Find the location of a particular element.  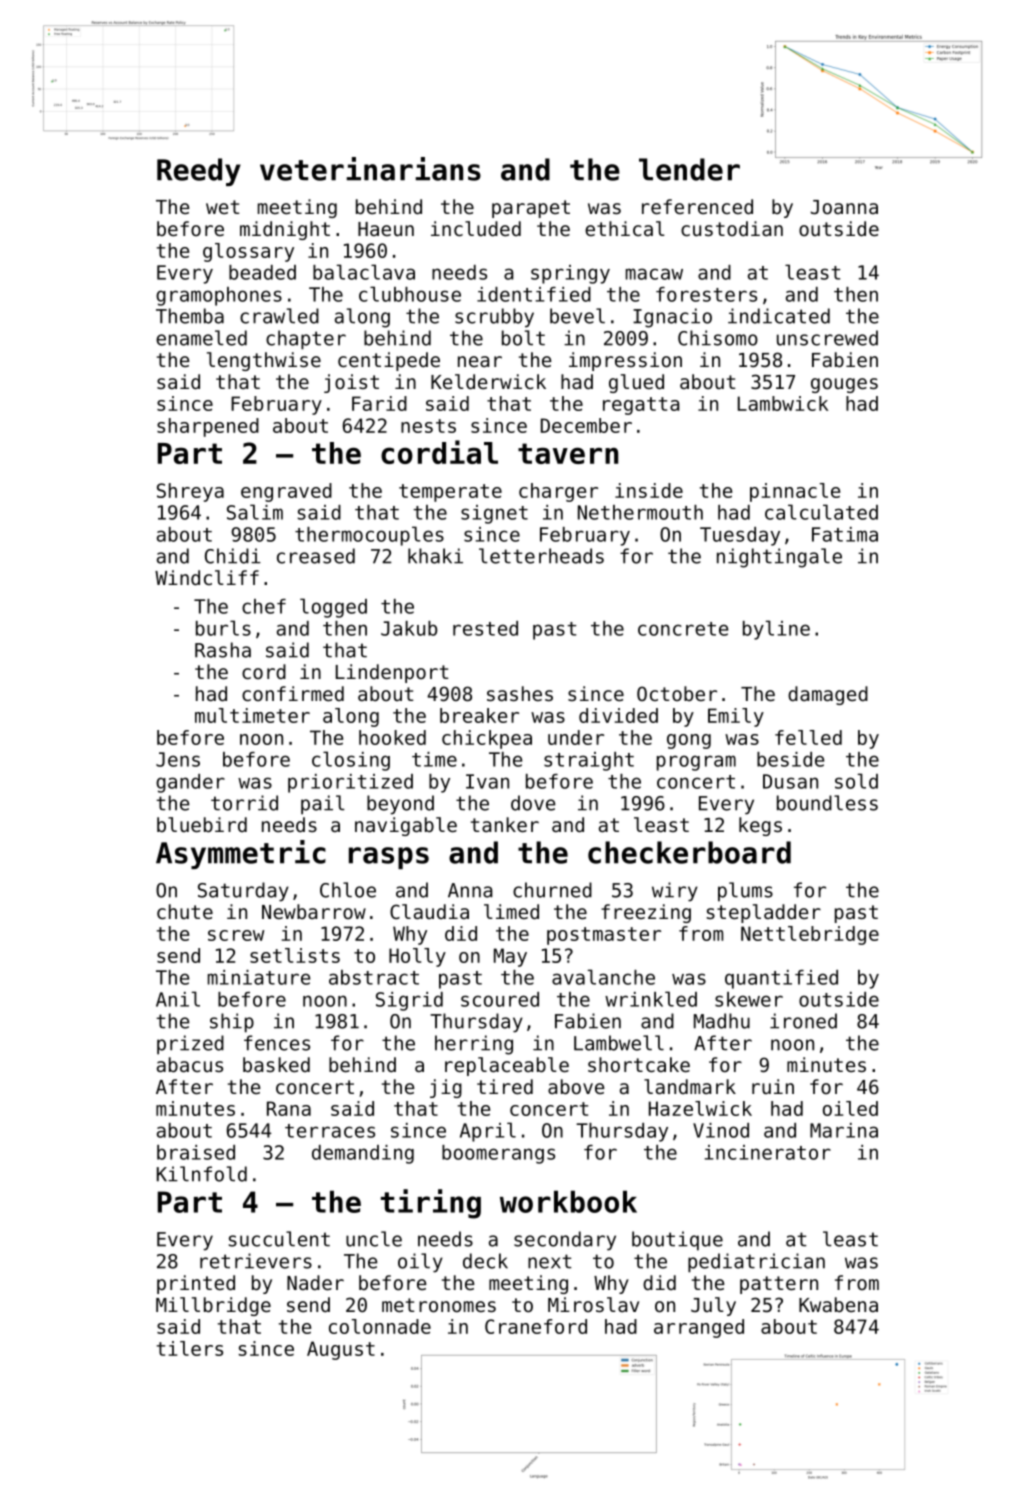

rested is located at coordinates (485, 628).
